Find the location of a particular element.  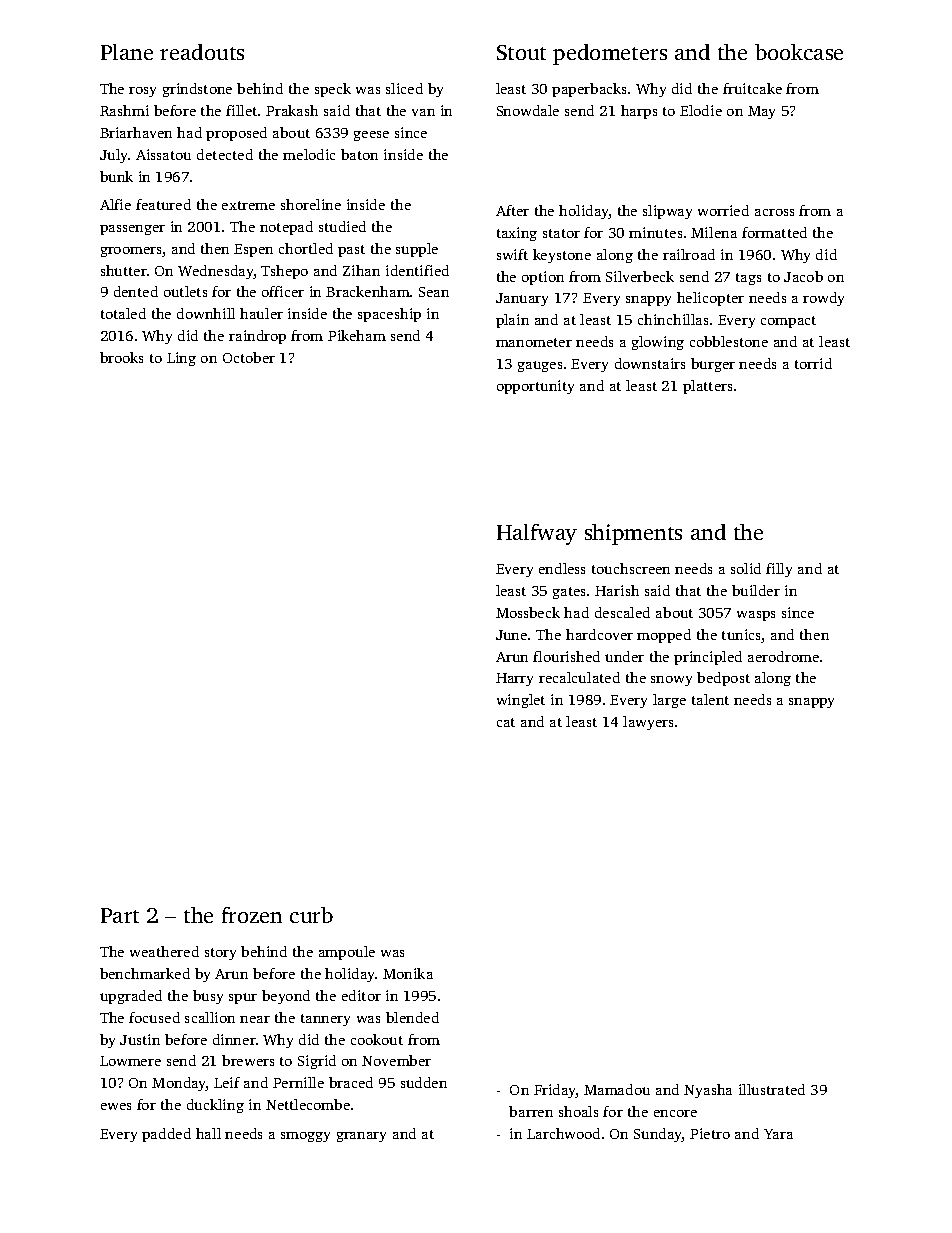

Halfway is located at coordinates (537, 534).
